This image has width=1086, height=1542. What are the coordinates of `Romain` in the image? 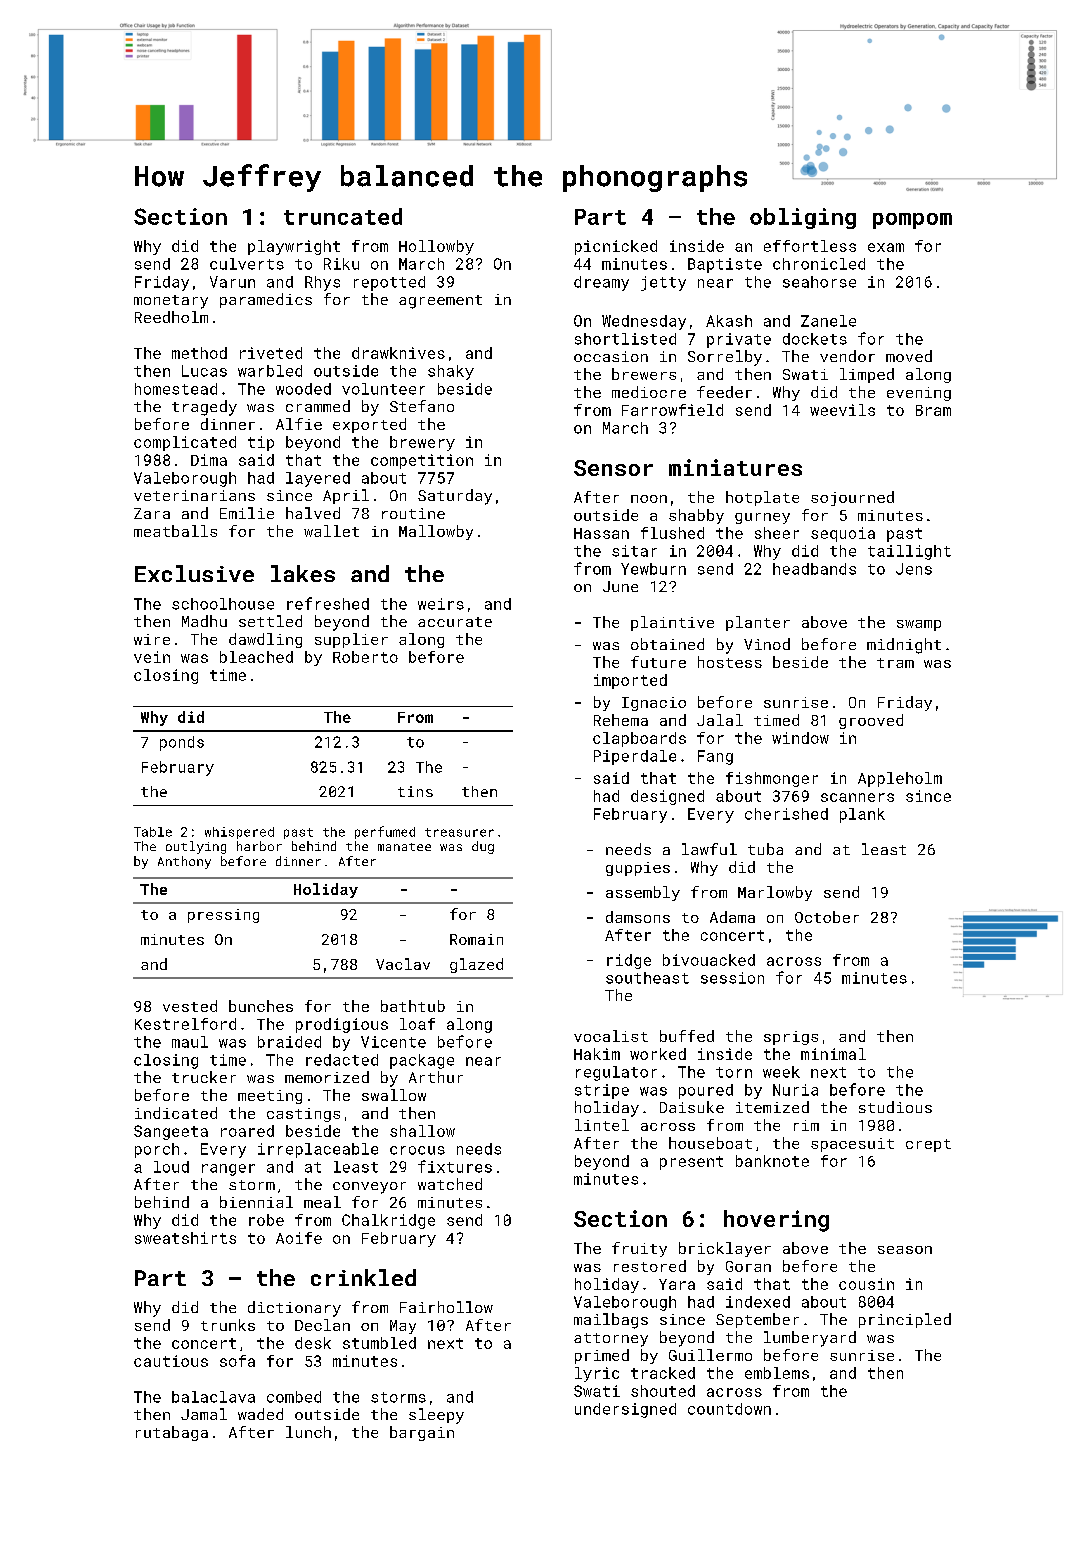 It's located at (476, 939).
